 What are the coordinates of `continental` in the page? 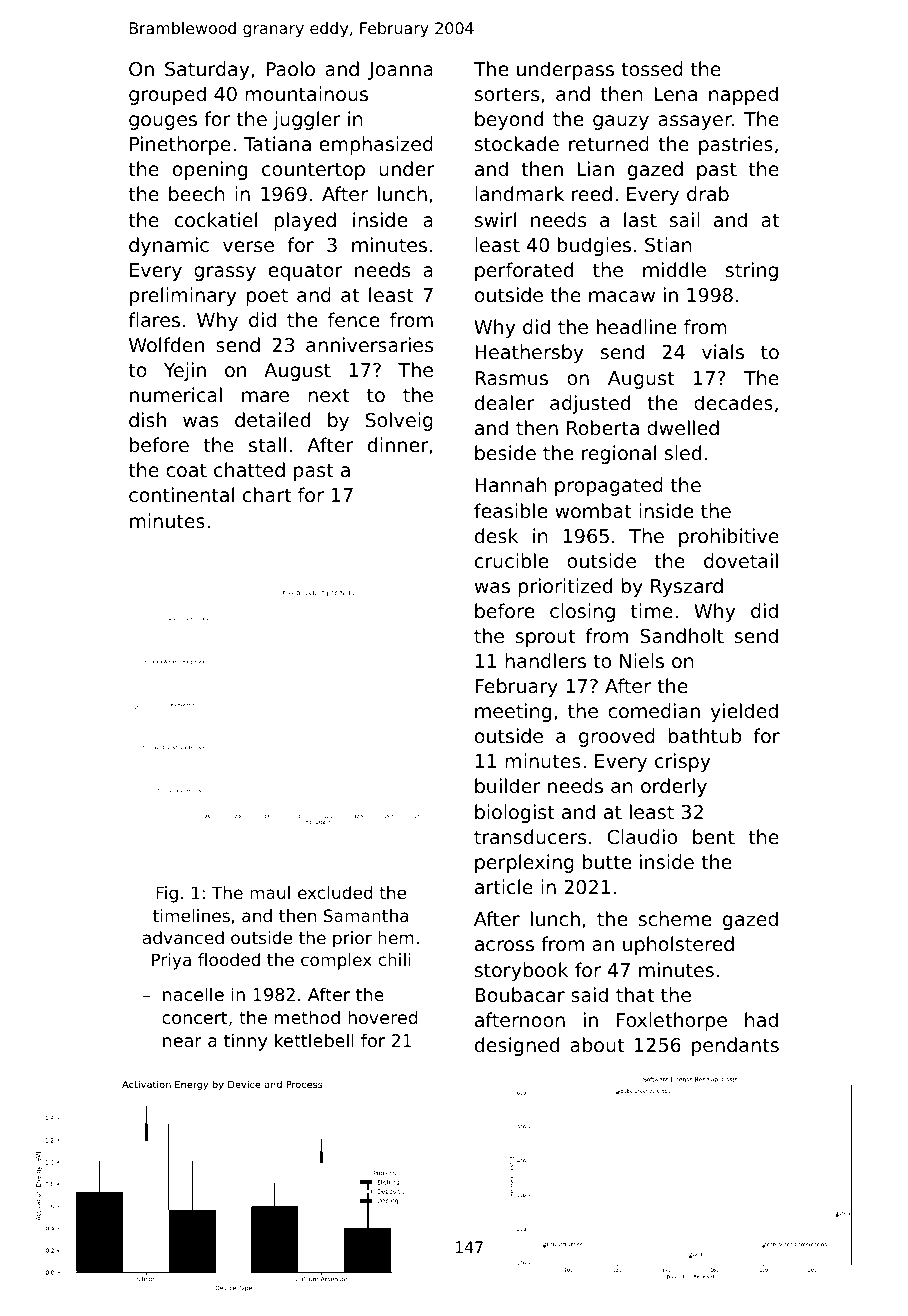 It's located at (181, 494).
